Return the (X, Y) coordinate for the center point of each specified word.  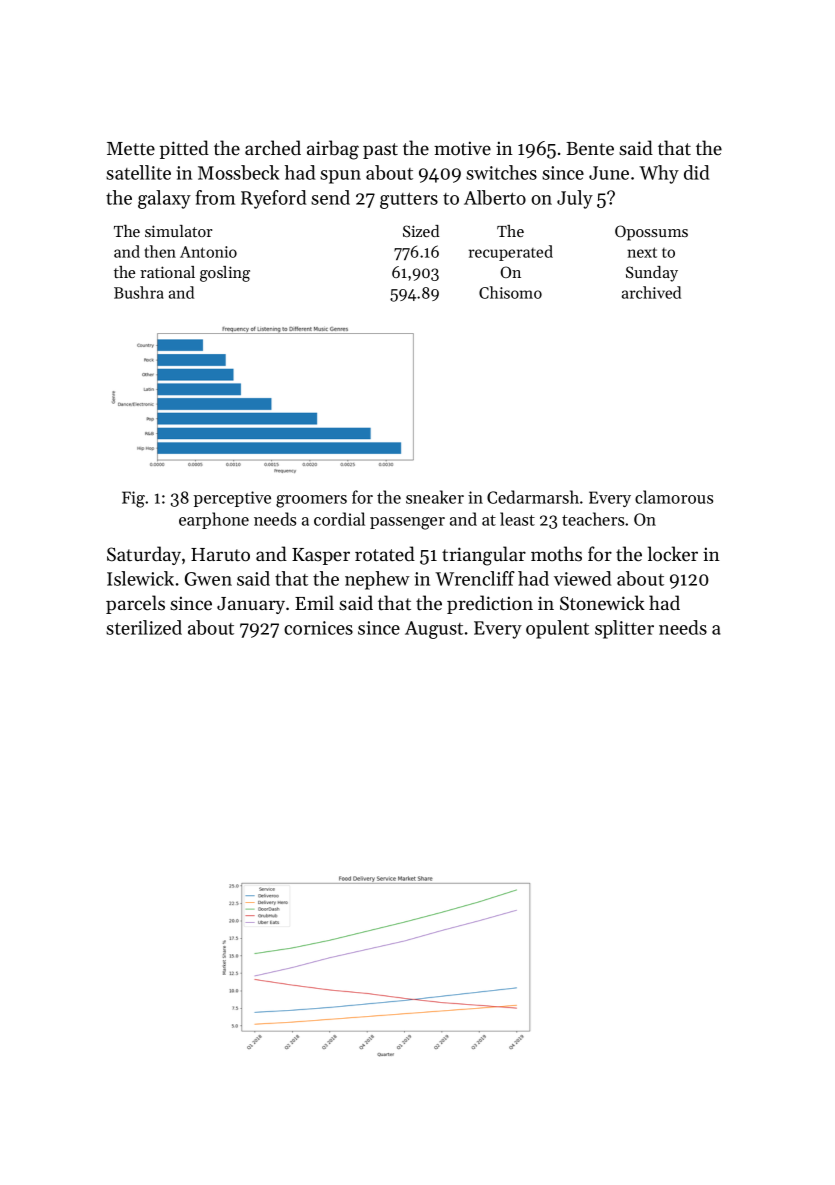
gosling (225, 274)
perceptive (232, 499)
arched (273, 147)
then (160, 251)
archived (651, 292)
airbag (333, 150)
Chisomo (510, 292)
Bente (590, 148)
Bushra (139, 292)
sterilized (144, 627)
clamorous (674, 497)
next (642, 252)
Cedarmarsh (533, 497)
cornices (318, 628)
